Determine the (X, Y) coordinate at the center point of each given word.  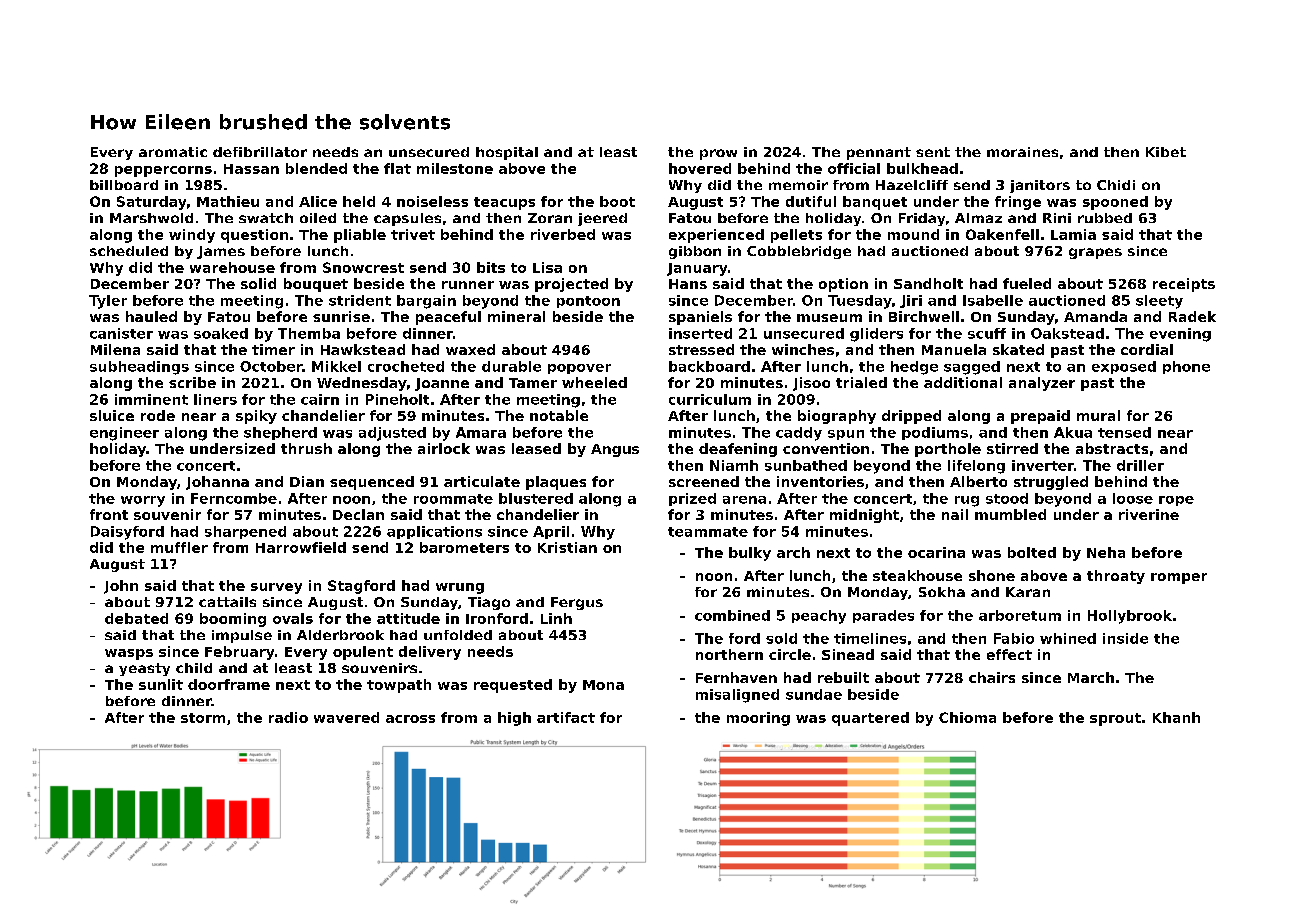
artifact (566, 717)
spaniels (700, 318)
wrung (460, 588)
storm (203, 718)
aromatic (173, 152)
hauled (151, 316)
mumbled (1010, 514)
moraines (1022, 152)
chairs (992, 677)
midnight (864, 516)
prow (718, 154)
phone (1186, 367)
